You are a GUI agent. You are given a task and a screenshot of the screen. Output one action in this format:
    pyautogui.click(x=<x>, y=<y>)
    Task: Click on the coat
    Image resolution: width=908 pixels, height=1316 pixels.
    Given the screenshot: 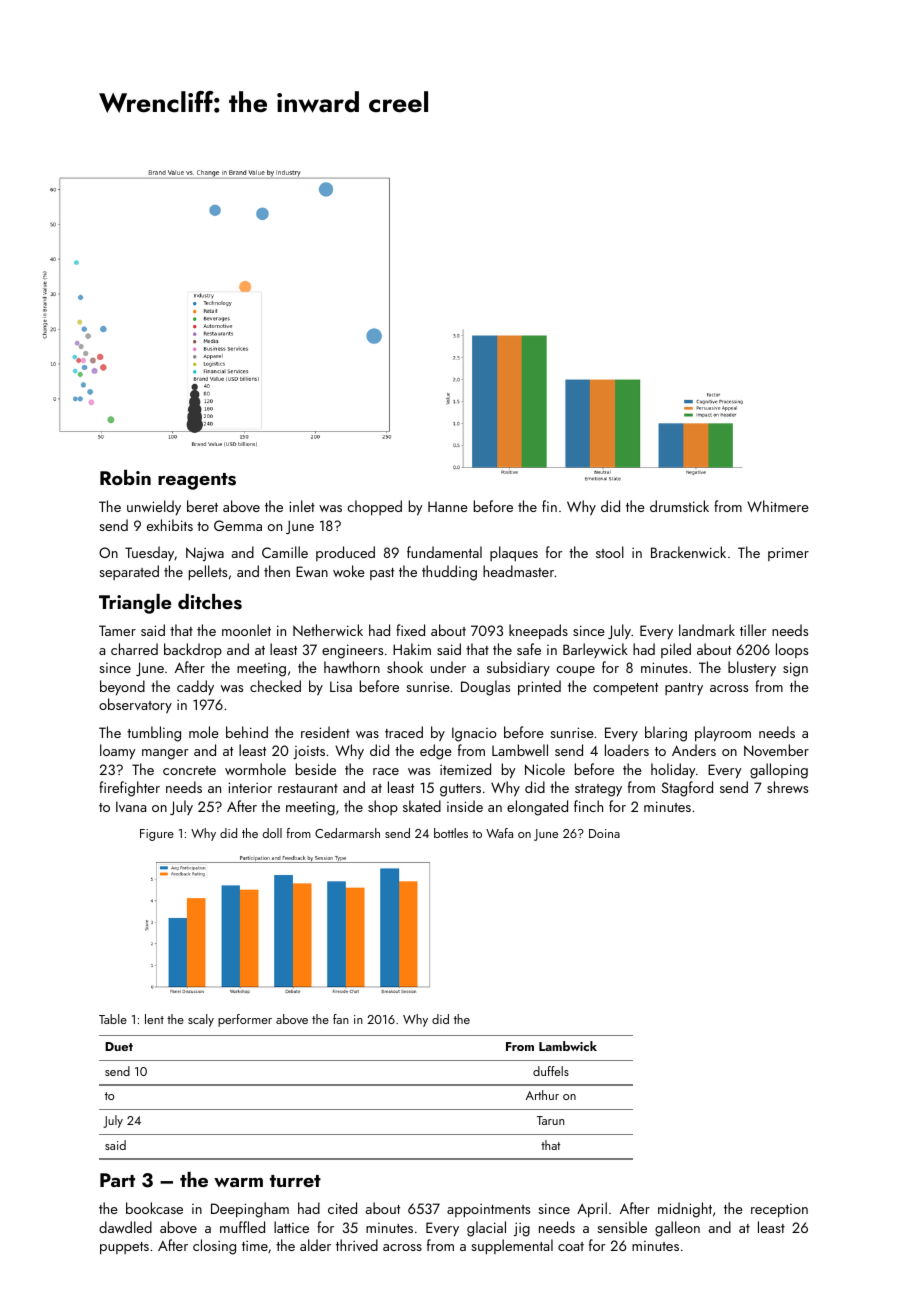 What is the action you would take?
    pyautogui.click(x=571, y=1246)
